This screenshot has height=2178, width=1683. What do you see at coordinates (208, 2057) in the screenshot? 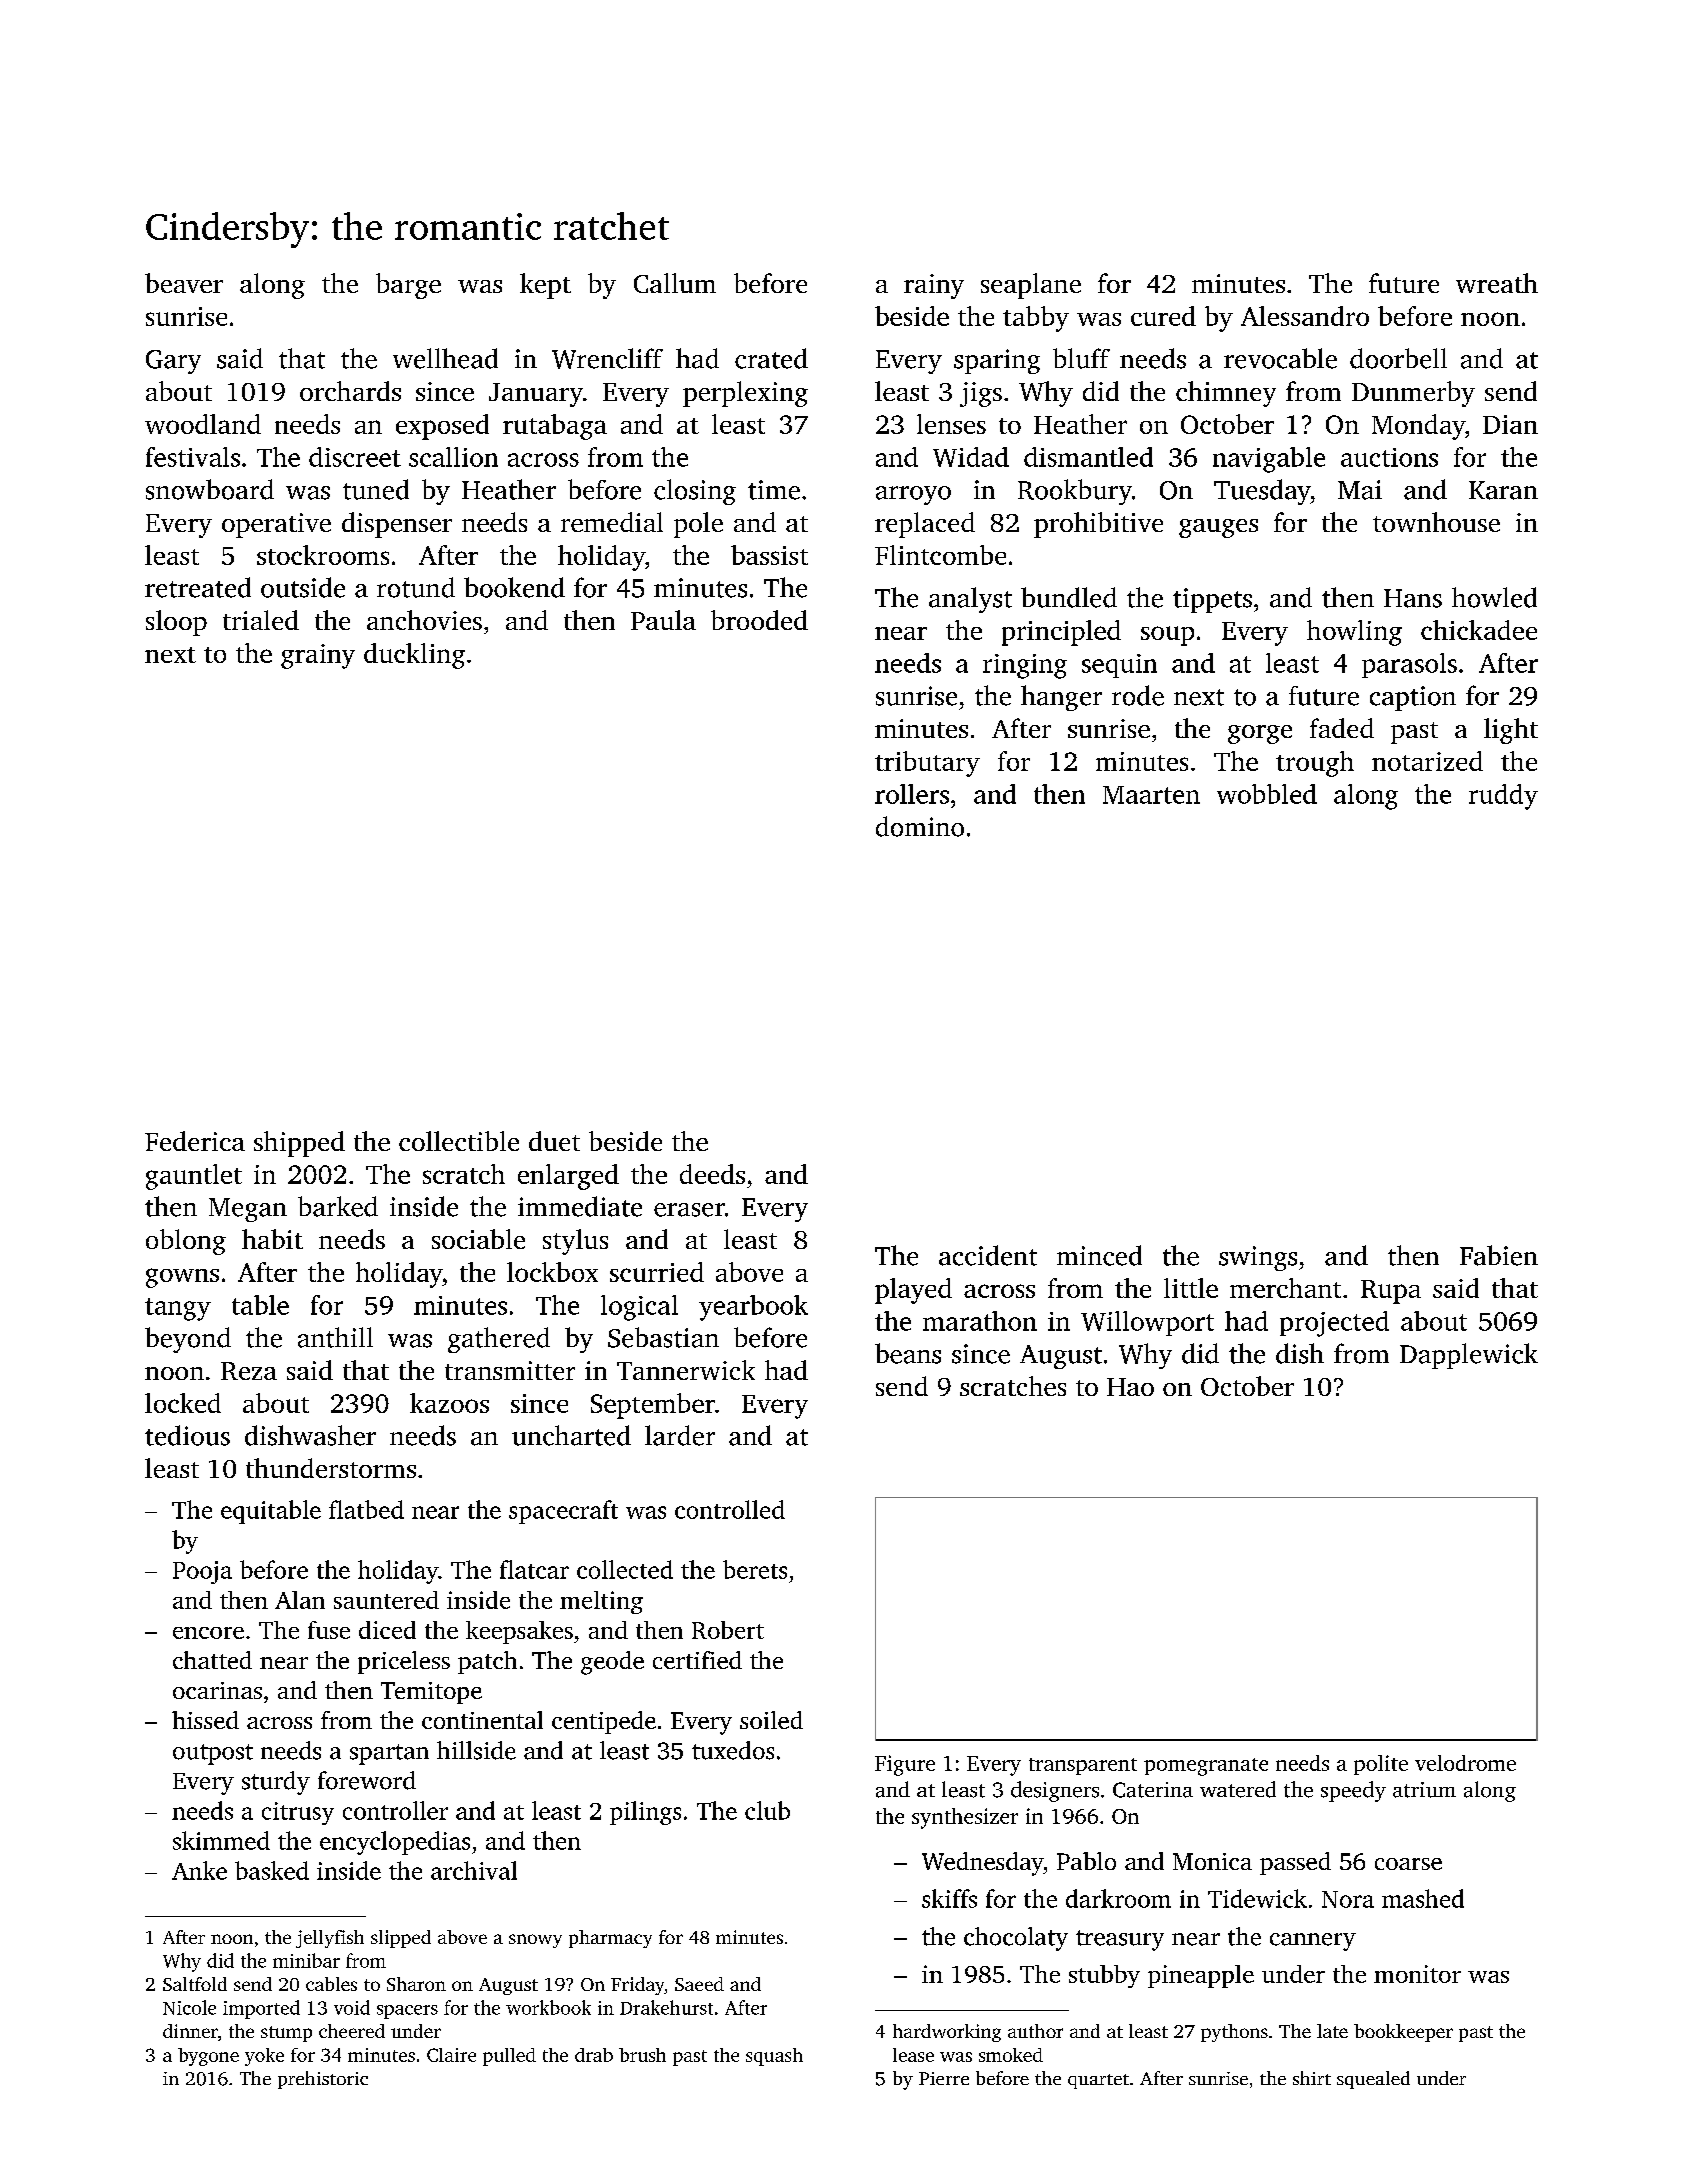
I see `bygone` at bounding box center [208, 2057].
